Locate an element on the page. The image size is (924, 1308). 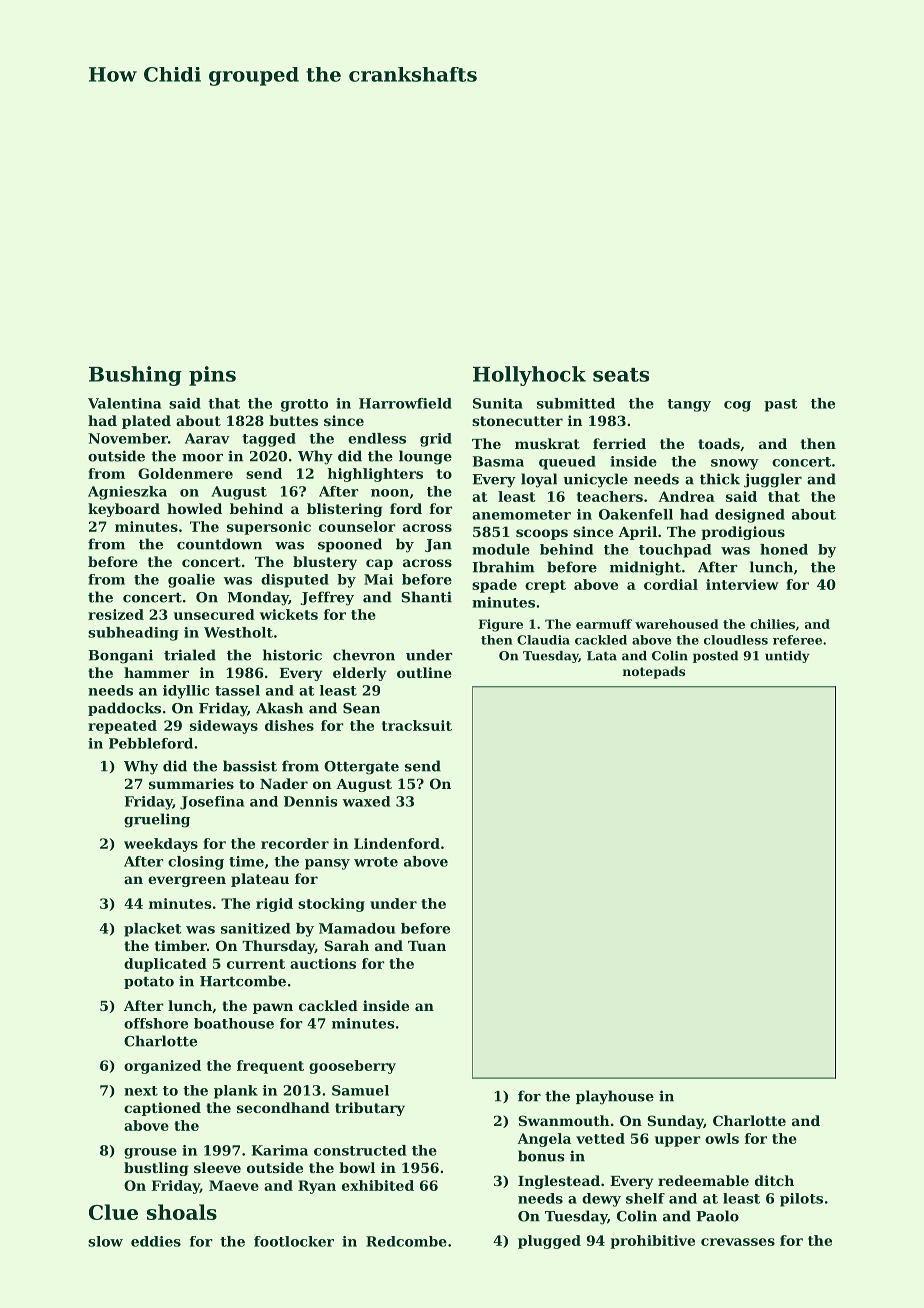
trialed is located at coordinates (190, 655).
